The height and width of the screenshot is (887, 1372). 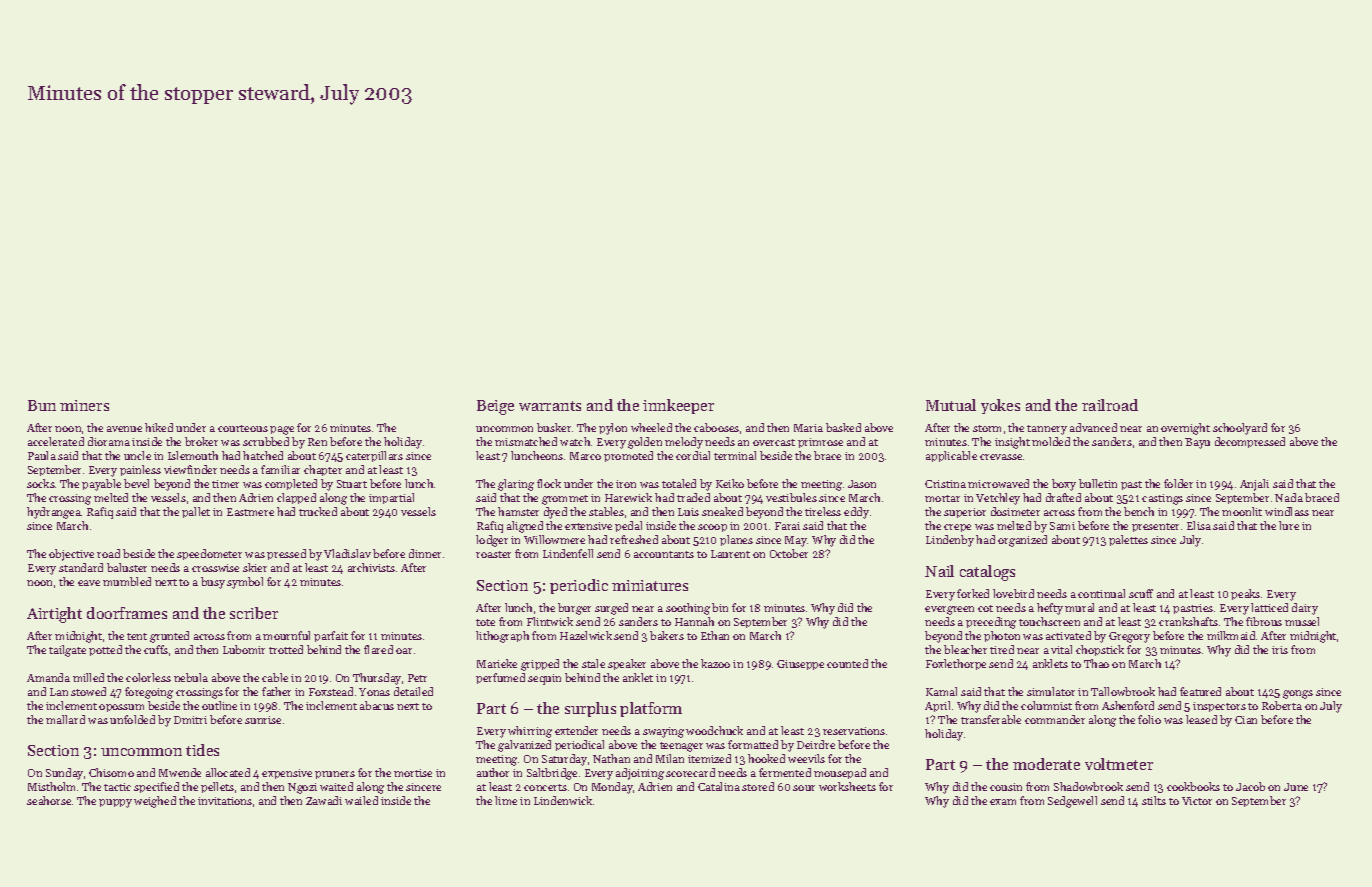 What do you see at coordinates (180, 772) in the screenshot?
I see `Mwende` at bounding box center [180, 772].
